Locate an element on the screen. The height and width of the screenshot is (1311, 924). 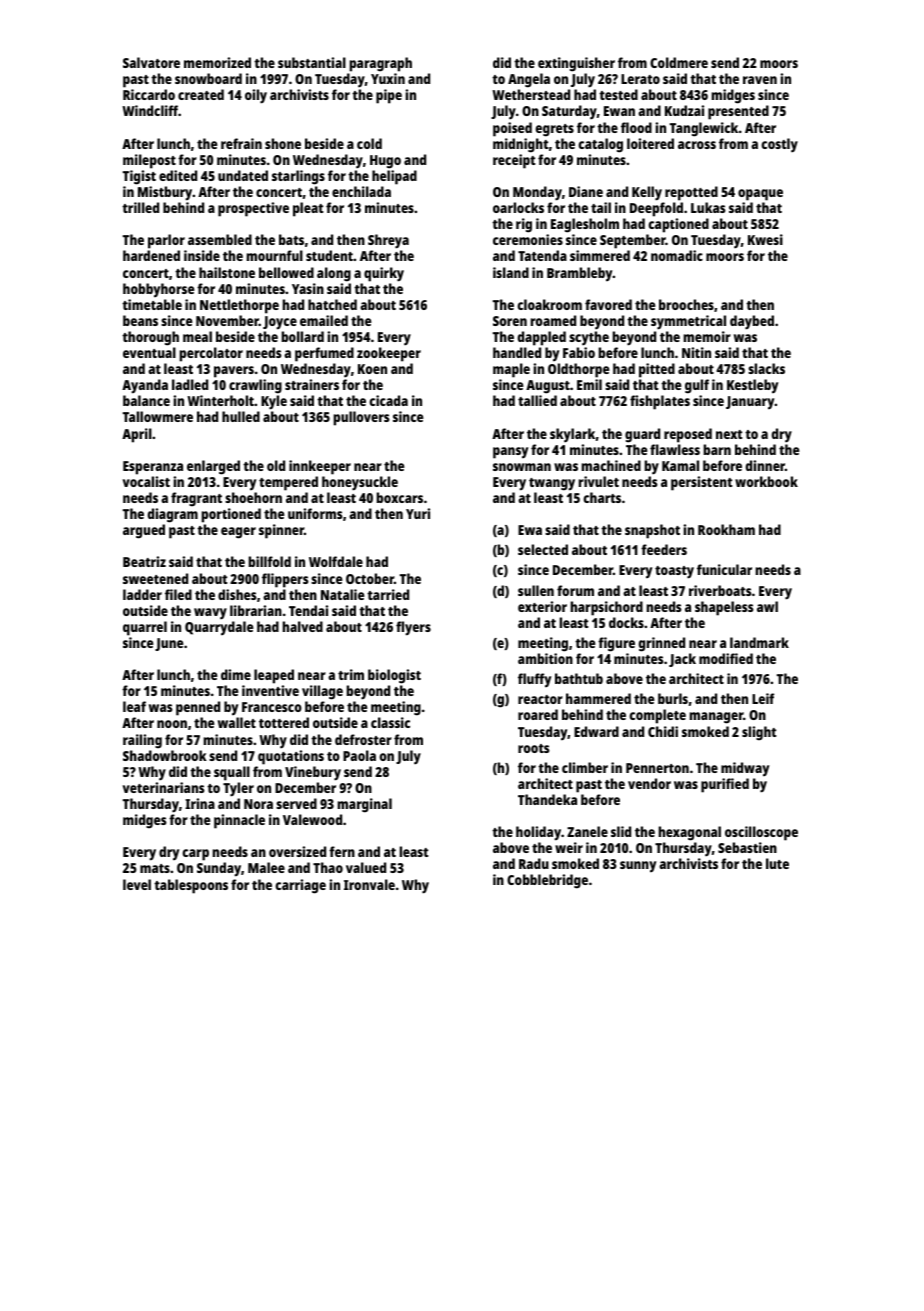
perfumed is located at coordinates (324, 354).
